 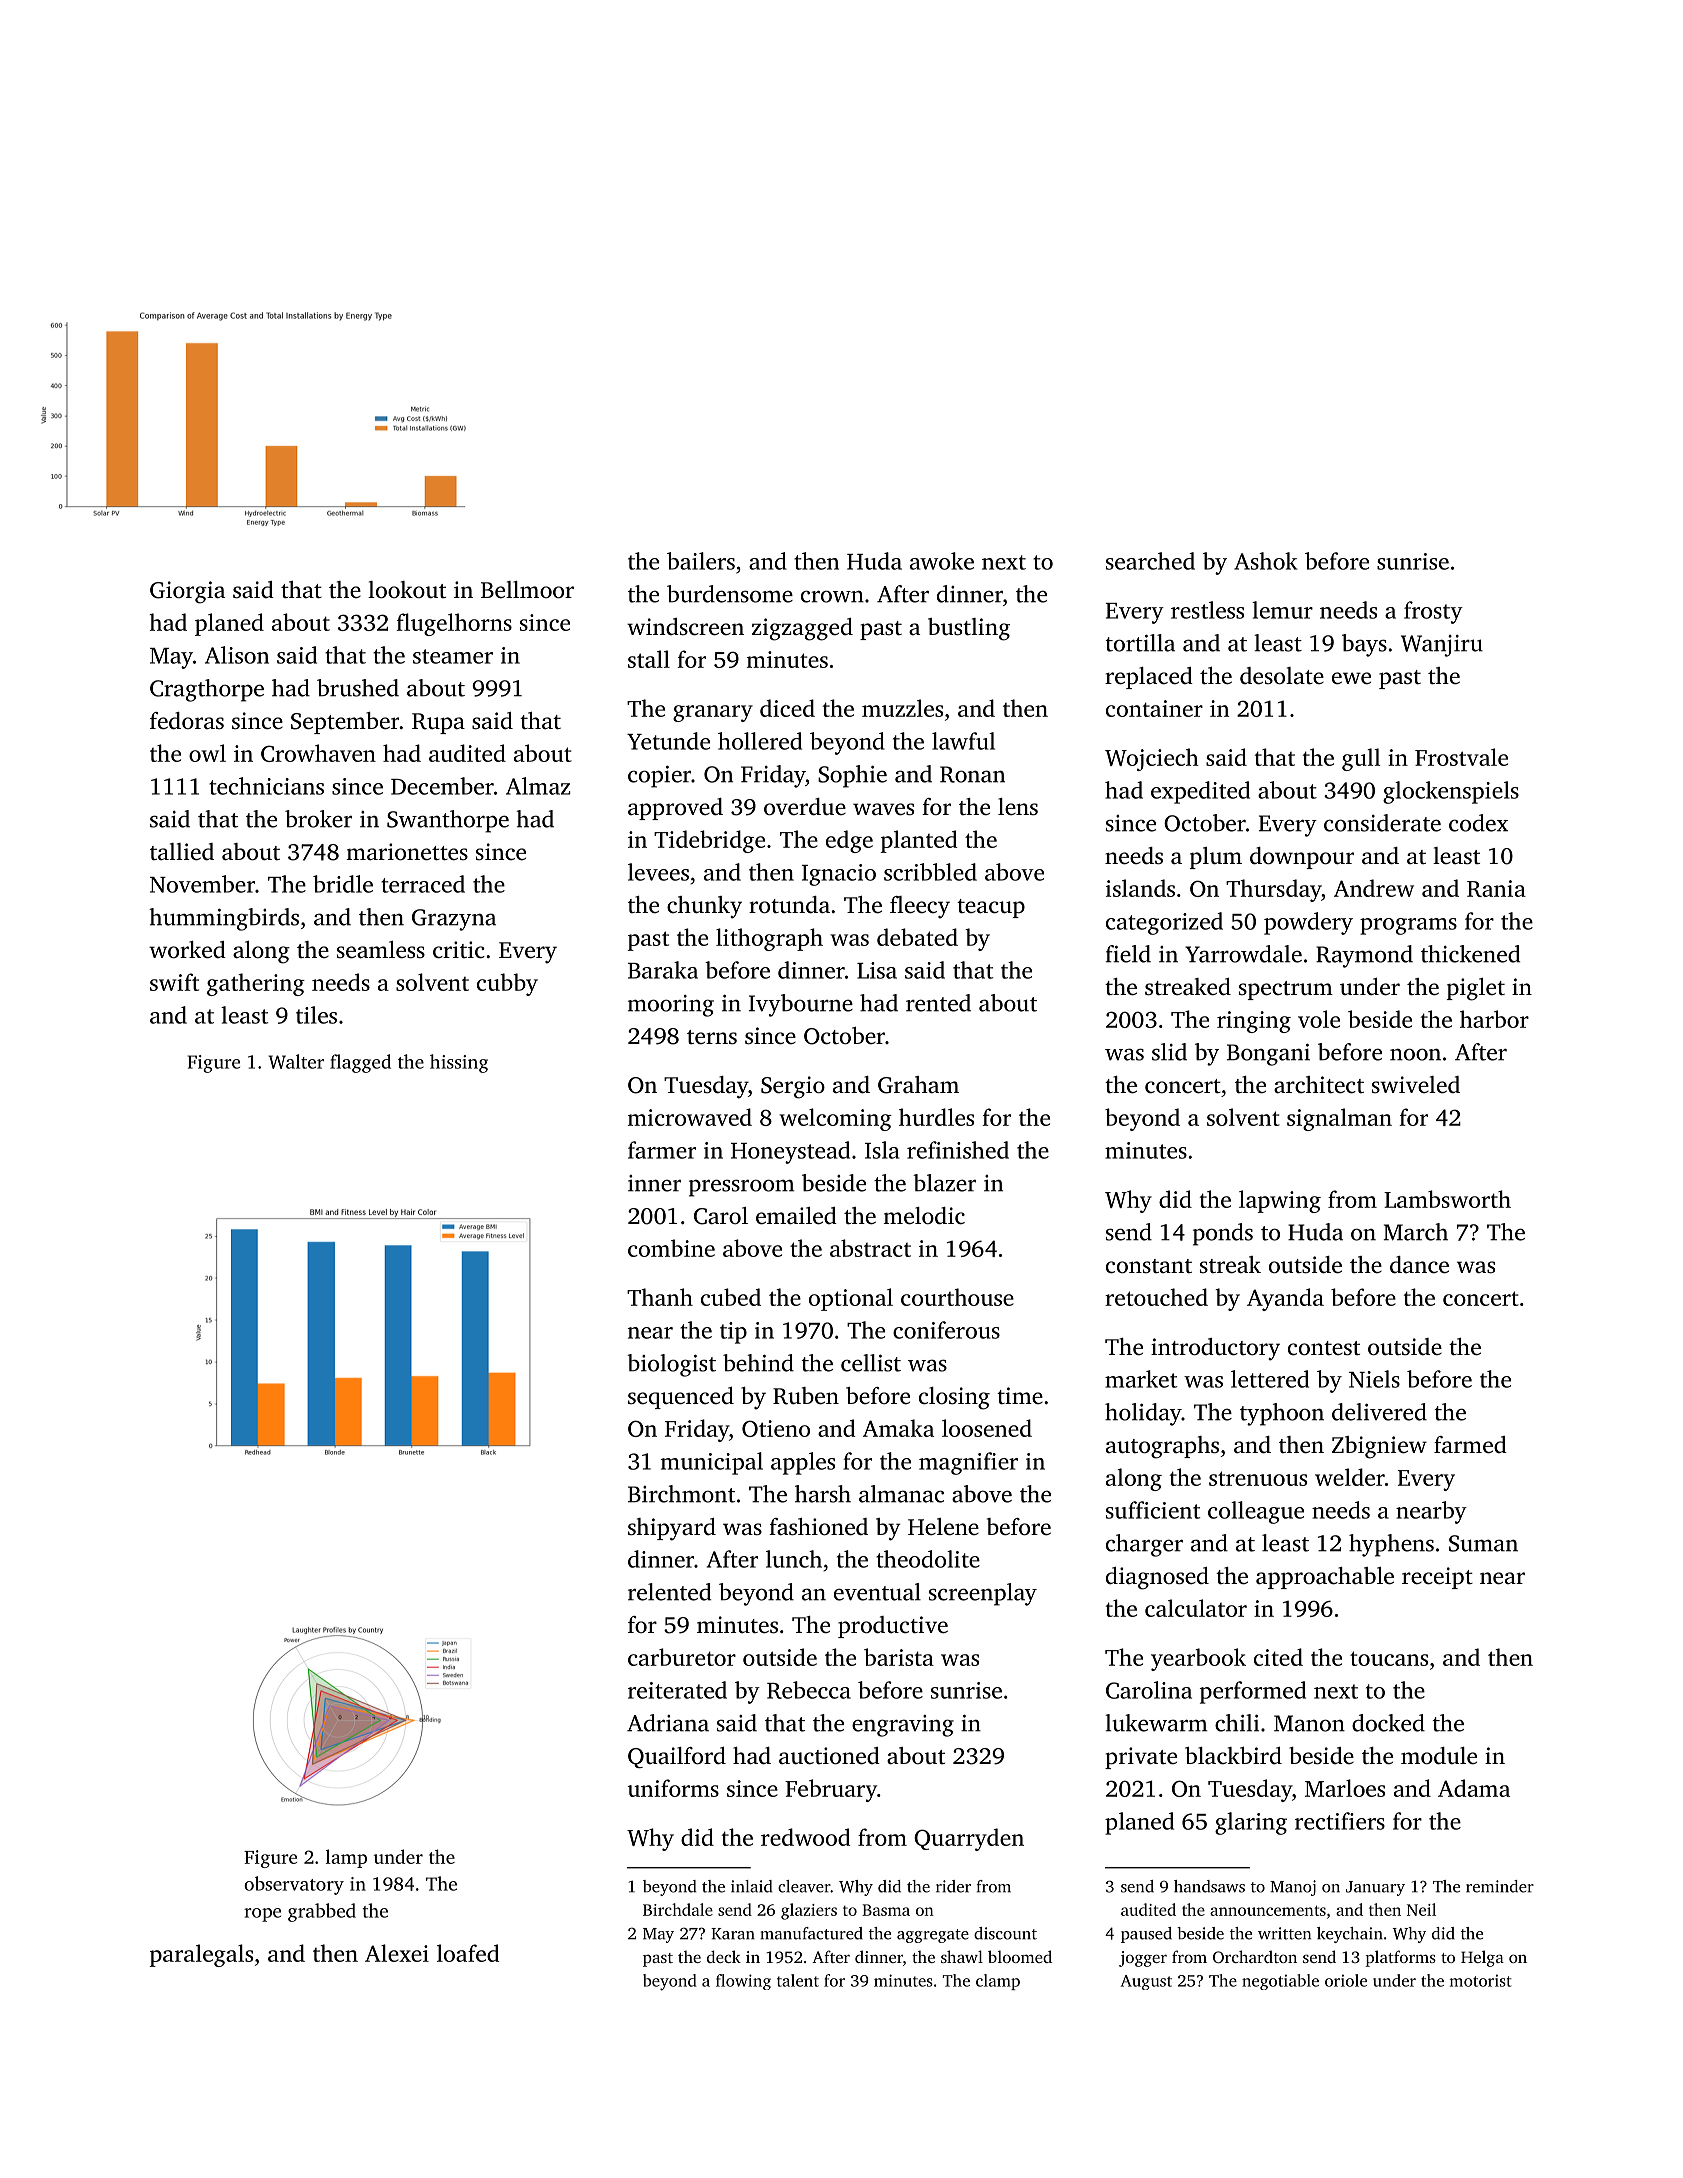 What do you see at coordinates (187, 950) in the screenshot?
I see `worked` at bounding box center [187, 950].
